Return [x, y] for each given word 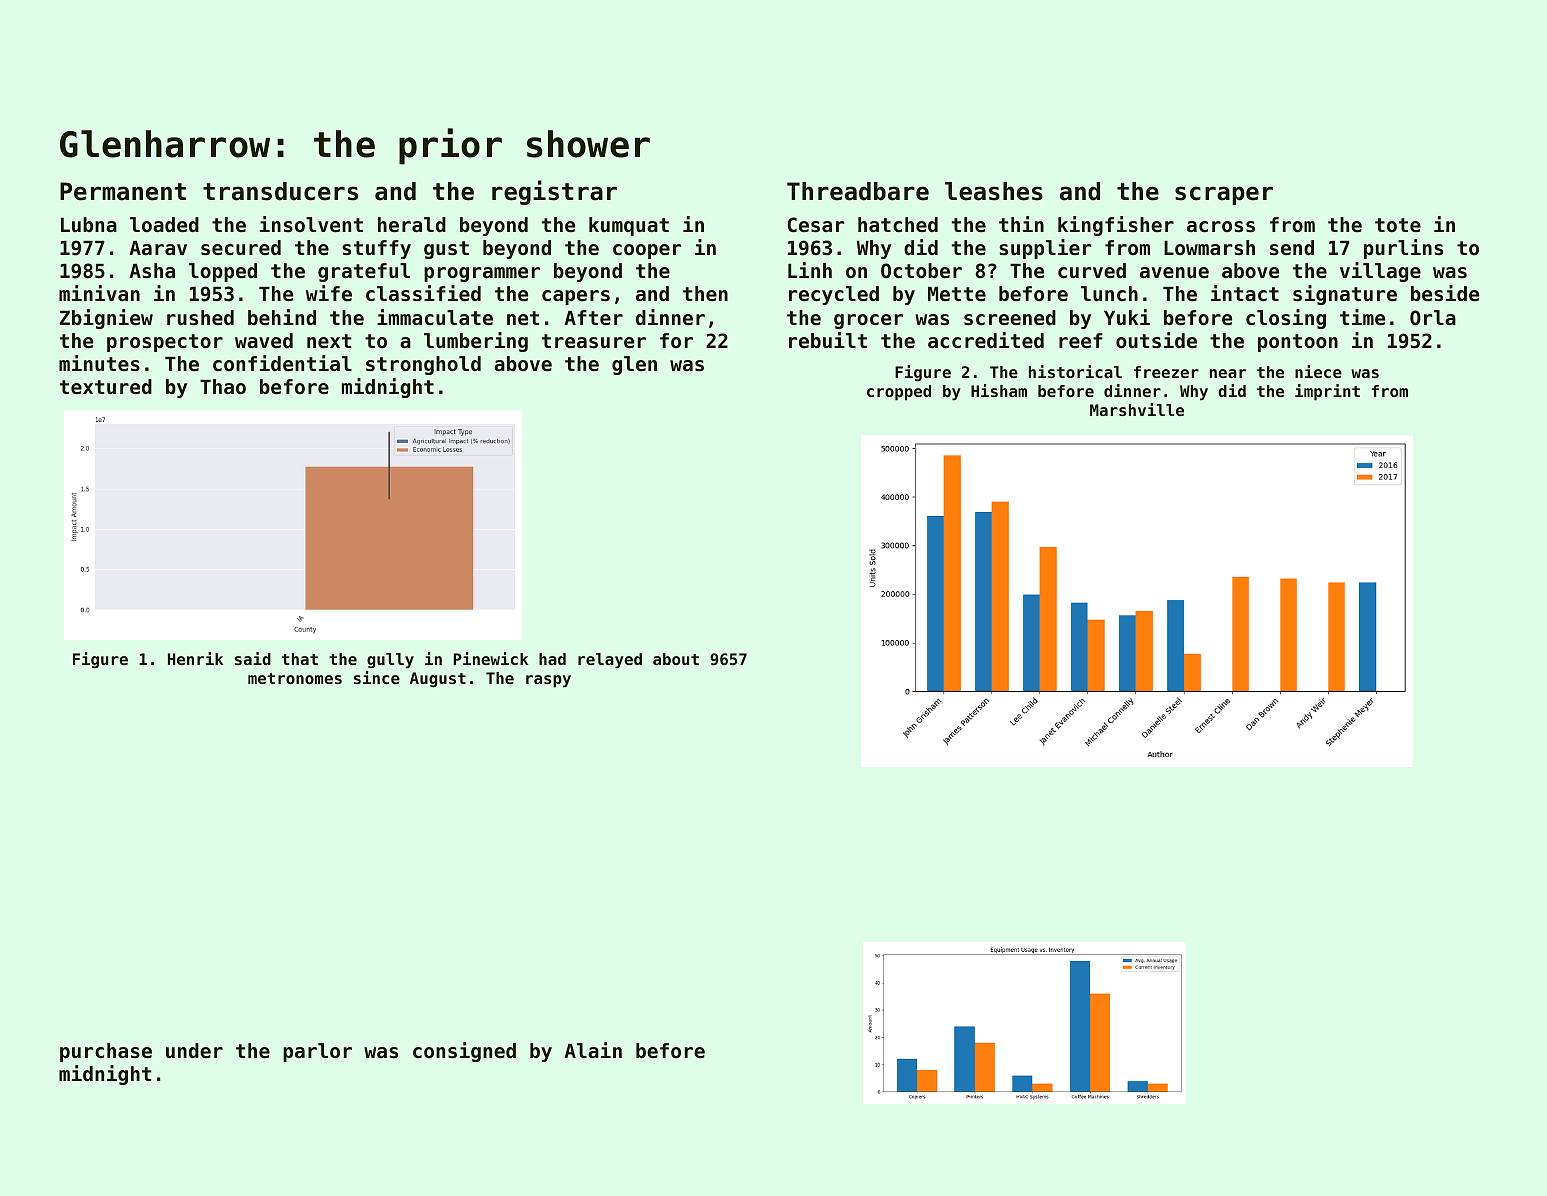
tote [1398, 225]
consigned [464, 1052]
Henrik [195, 658]
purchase [106, 1052]
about [676, 659]
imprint [1327, 392]
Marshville [1137, 409]
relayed [610, 661]
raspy [548, 681]
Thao [223, 387]
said [253, 658]
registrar [554, 192]
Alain [593, 1050]
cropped [899, 393]
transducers [280, 191]
